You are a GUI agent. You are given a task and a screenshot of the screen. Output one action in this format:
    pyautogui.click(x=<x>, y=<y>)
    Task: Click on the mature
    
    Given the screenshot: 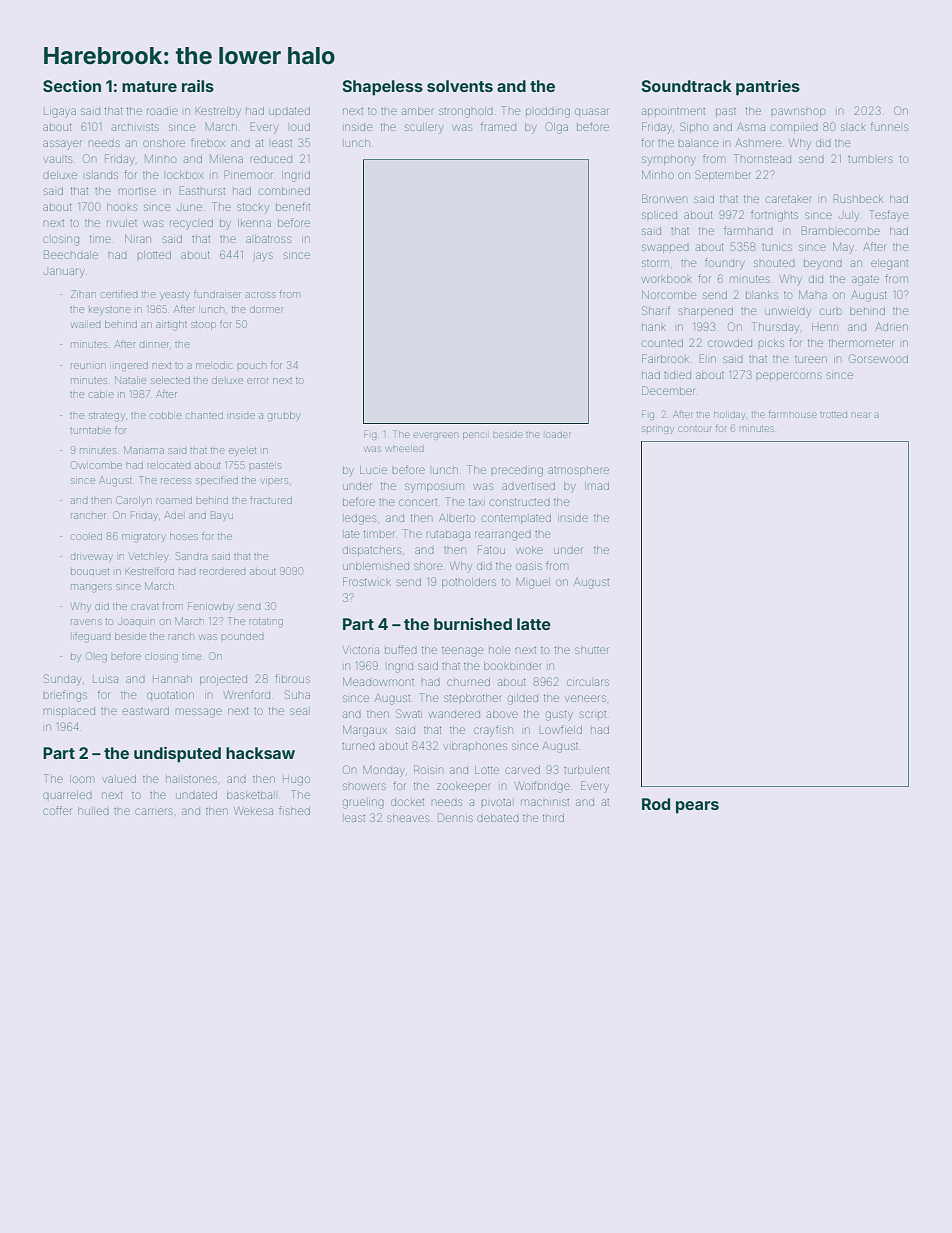 What is the action you would take?
    pyautogui.click(x=149, y=86)
